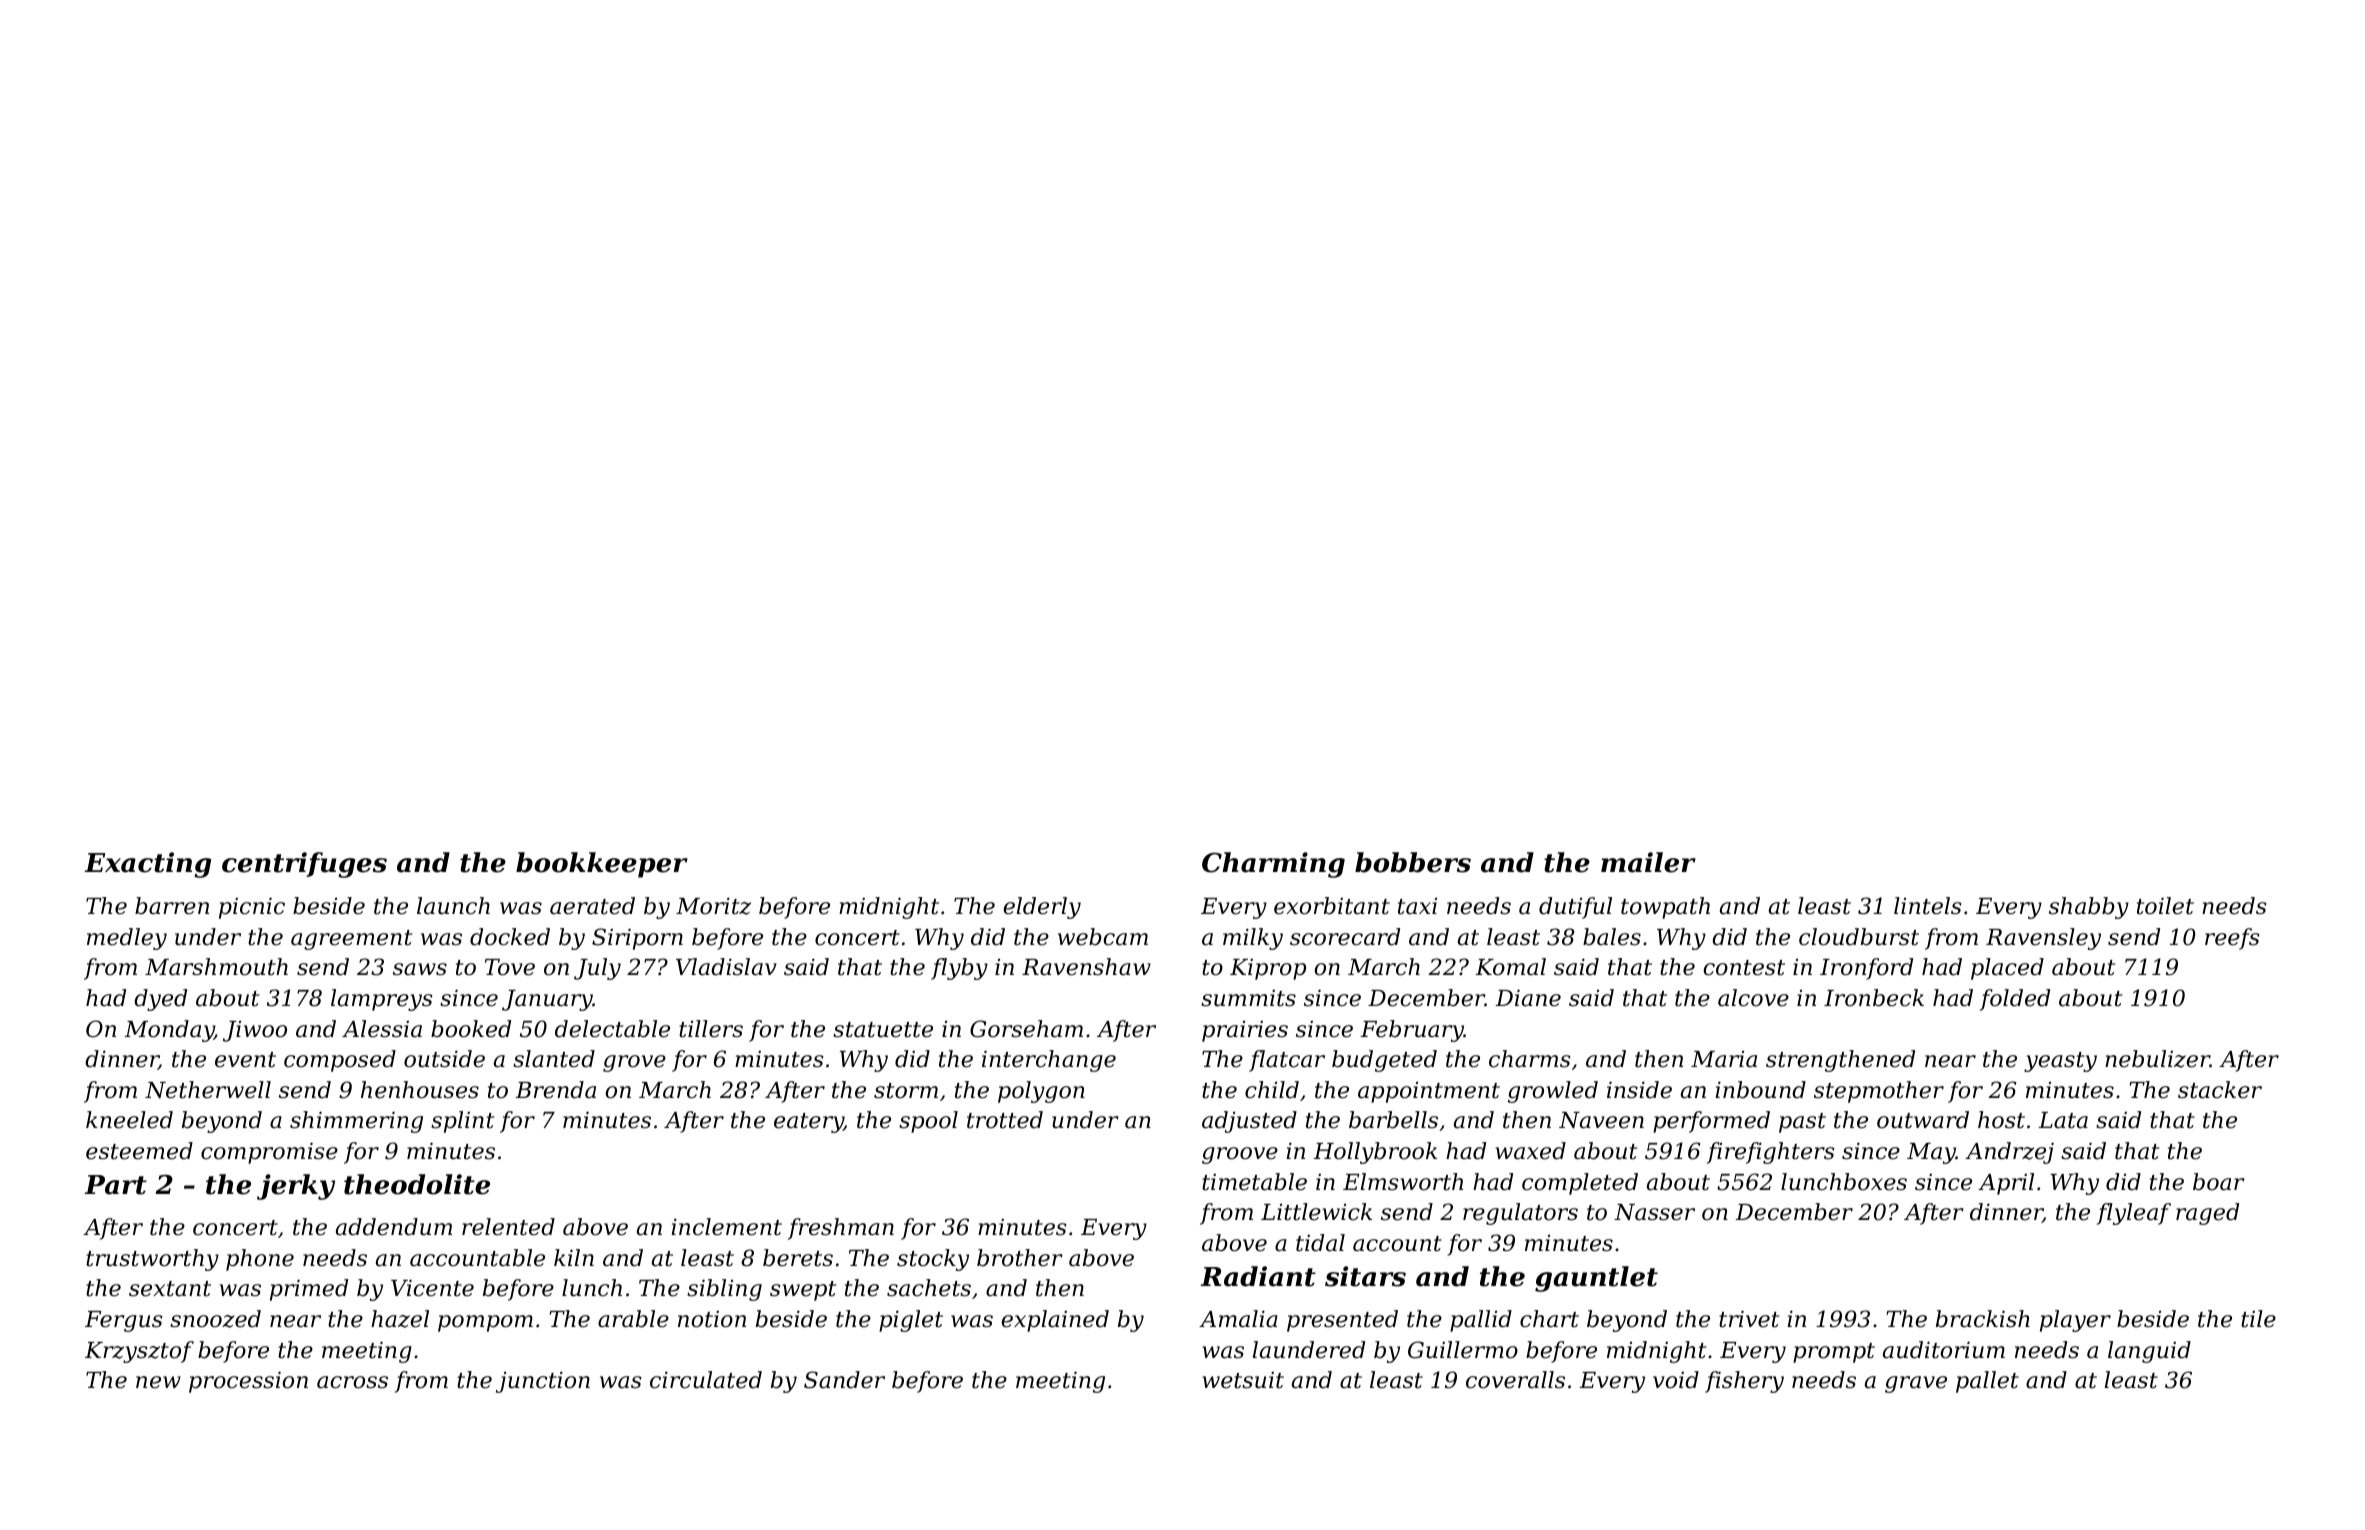 Image resolution: width=2365 pixels, height=1530 pixels. Describe the element at coordinates (1528, 998) in the screenshot. I see `Diane` at that location.
